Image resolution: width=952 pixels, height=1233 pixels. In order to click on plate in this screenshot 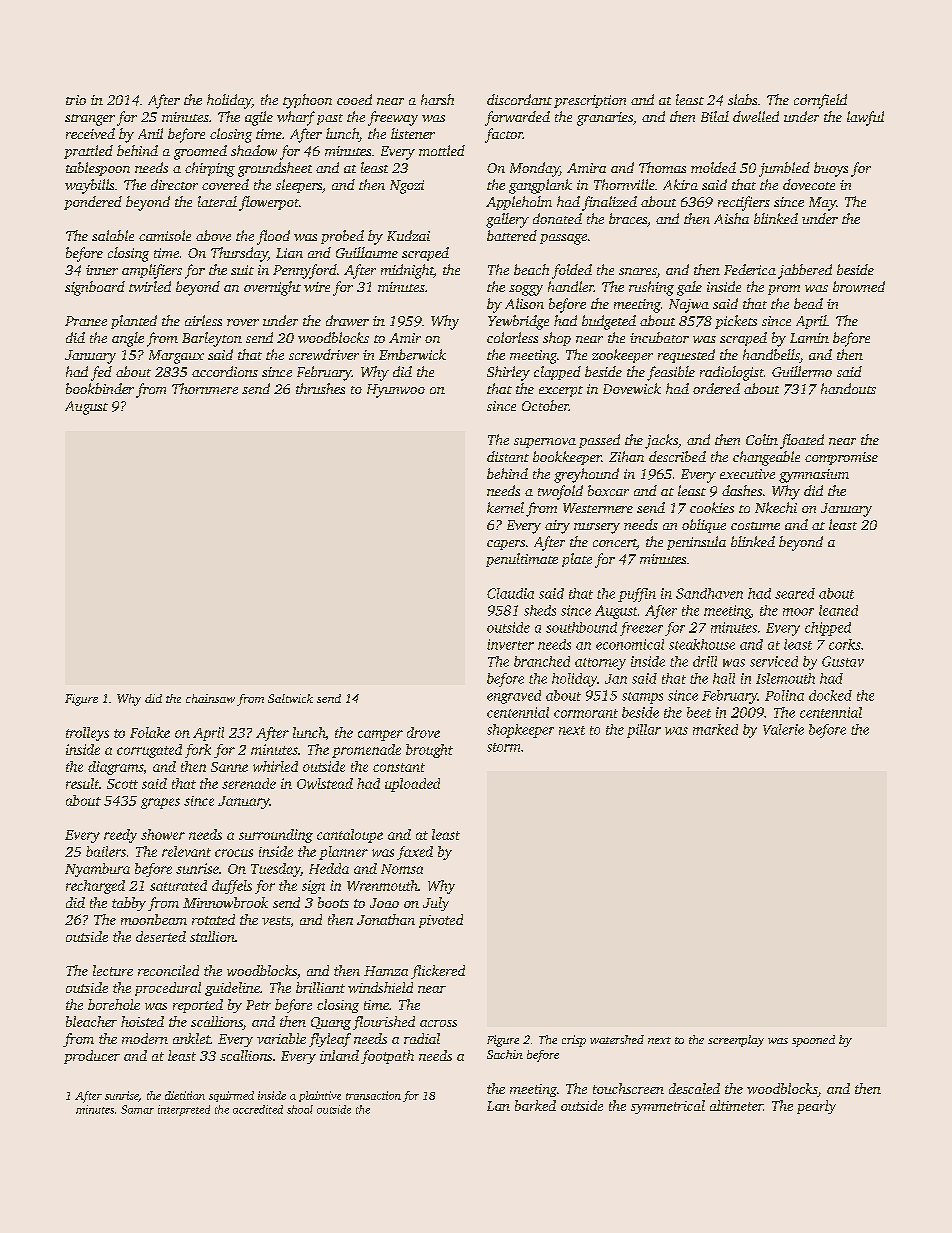, I will do `click(577, 560)`.
